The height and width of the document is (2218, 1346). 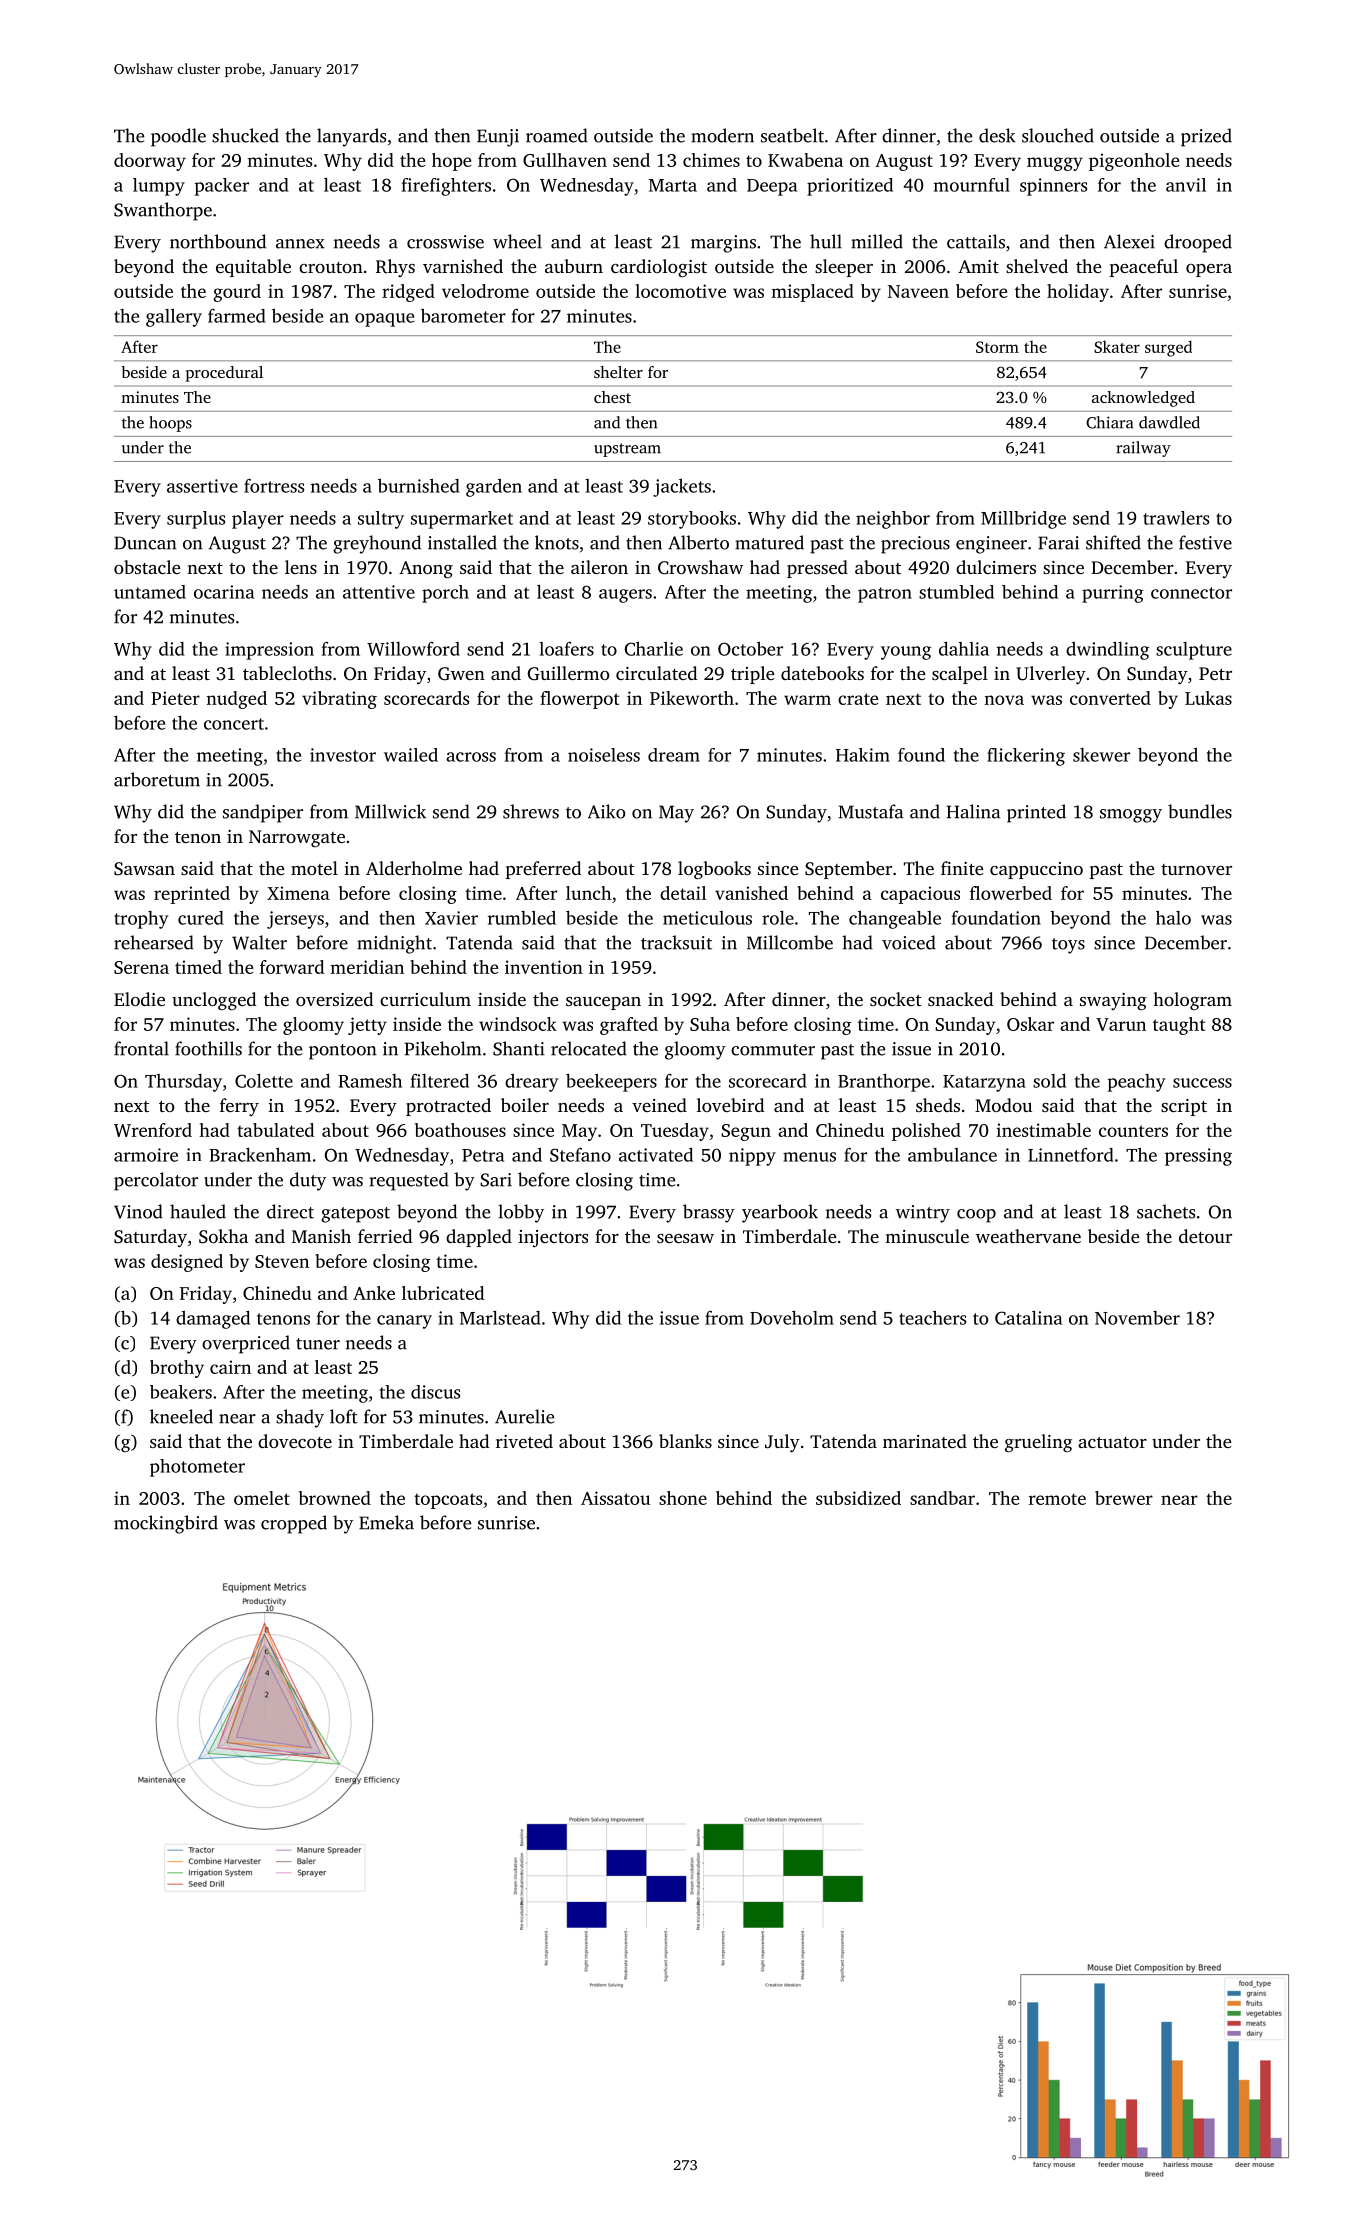 What do you see at coordinates (522, 918) in the document?
I see `rumbled` at bounding box center [522, 918].
